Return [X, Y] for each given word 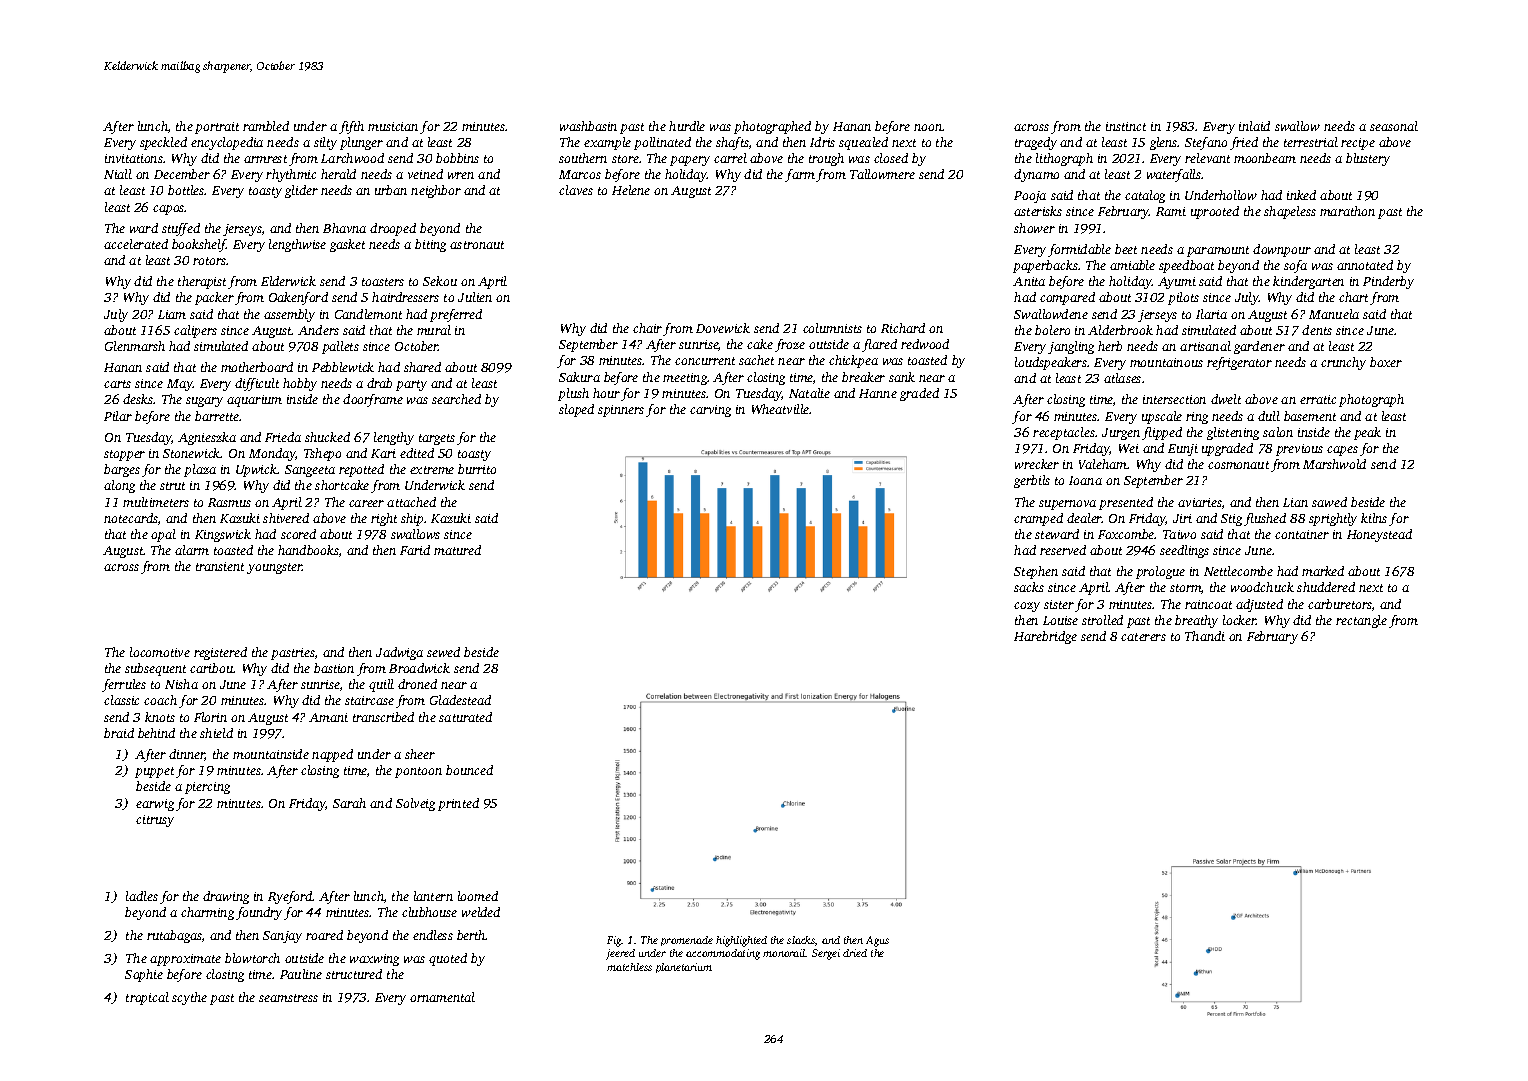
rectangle [1361, 621]
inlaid [1254, 126]
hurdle [687, 126]
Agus [877, 941]
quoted [448, 959]
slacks [801, 940]
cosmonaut [1238, 465]
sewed [443, 652]
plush [573, 394]
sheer [420, 754]
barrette [217, 416]
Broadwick [419, 668]
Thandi [1205, 636]
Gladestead [460, 700]
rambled [266, 126]
